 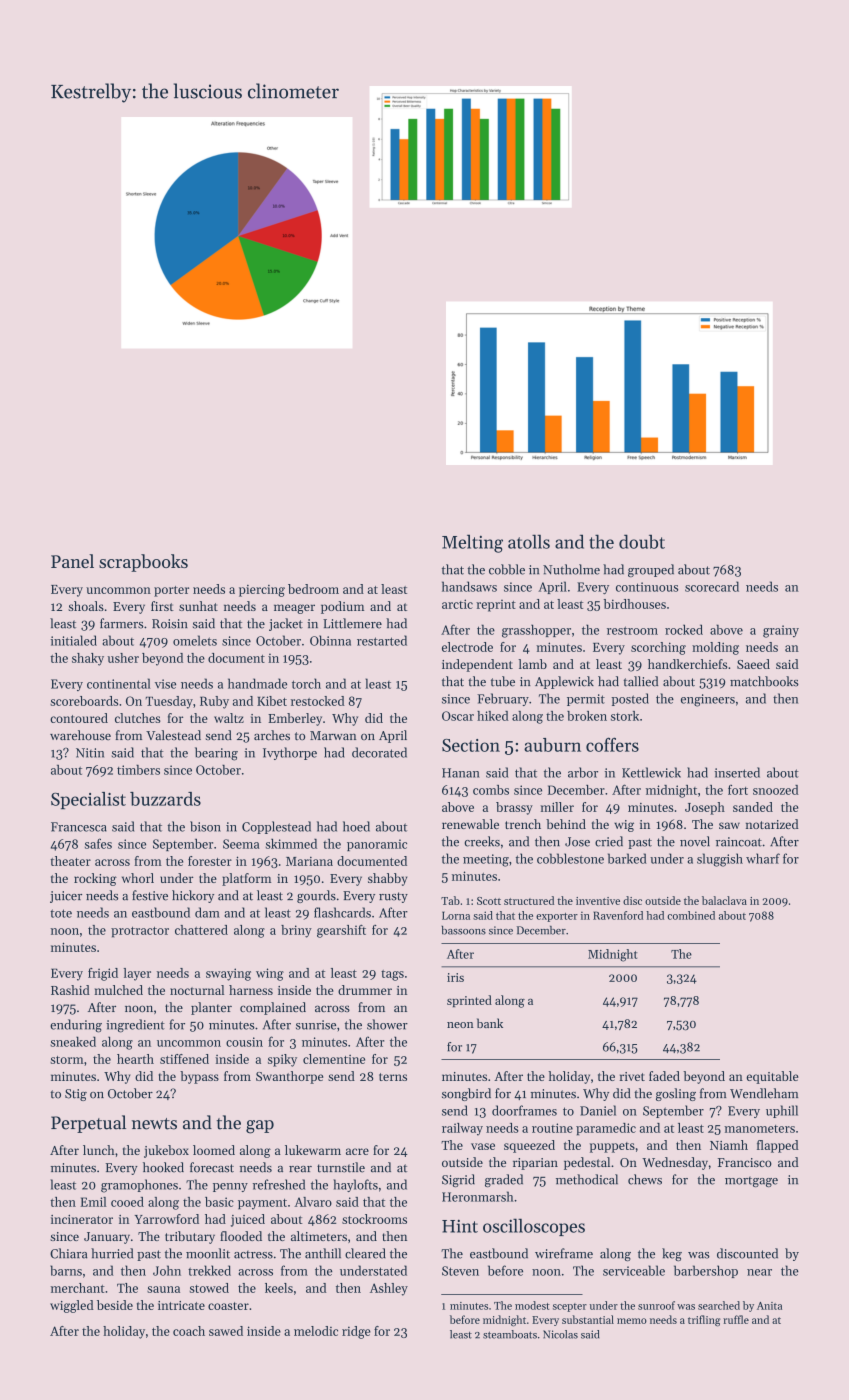 What do you see at coordinates (355, 1185) in the document?
I see `haylofts` at bounding box center [355, 1185].
